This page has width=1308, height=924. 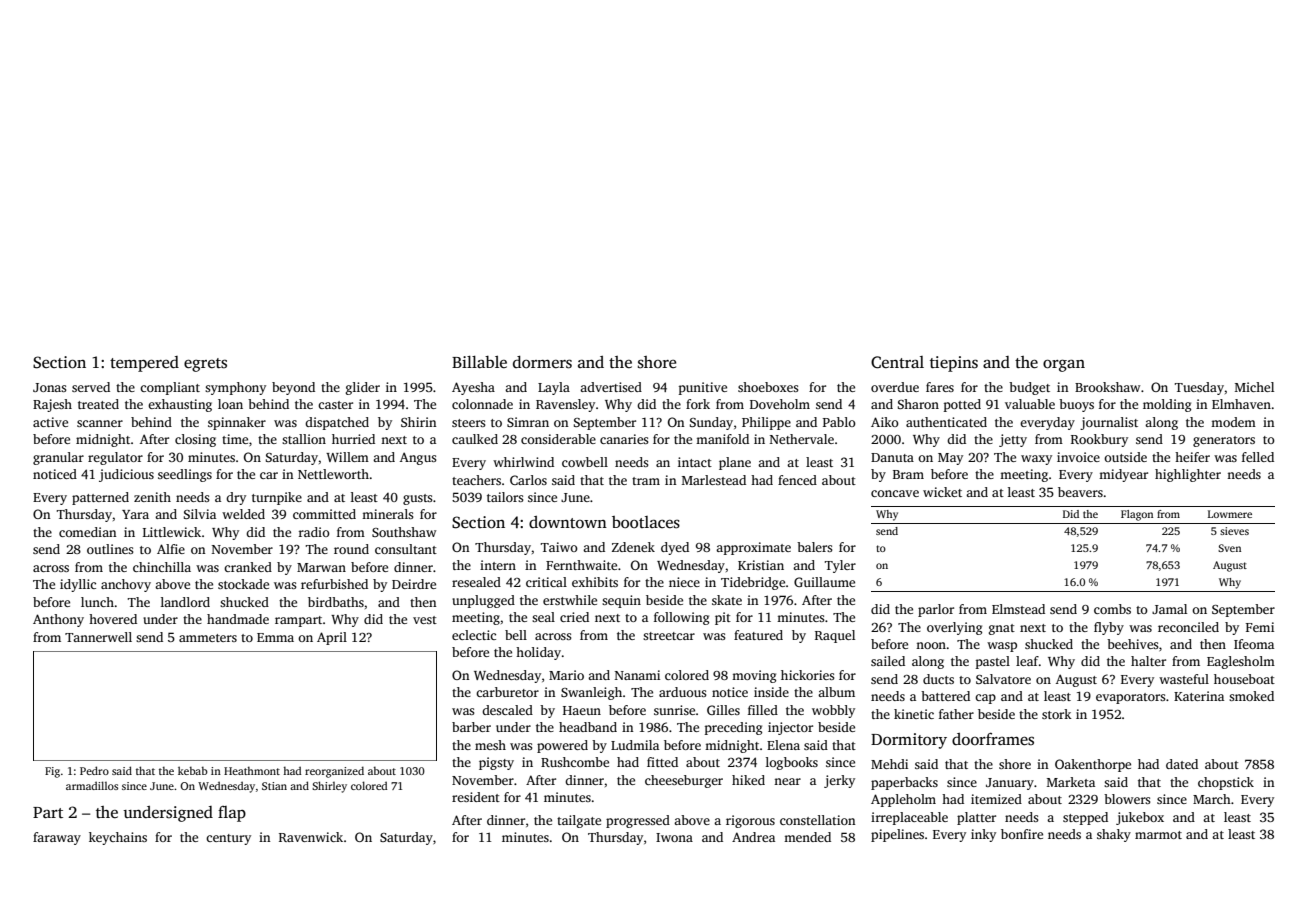 I want to click on wicket, so click(x=942, y=492).
